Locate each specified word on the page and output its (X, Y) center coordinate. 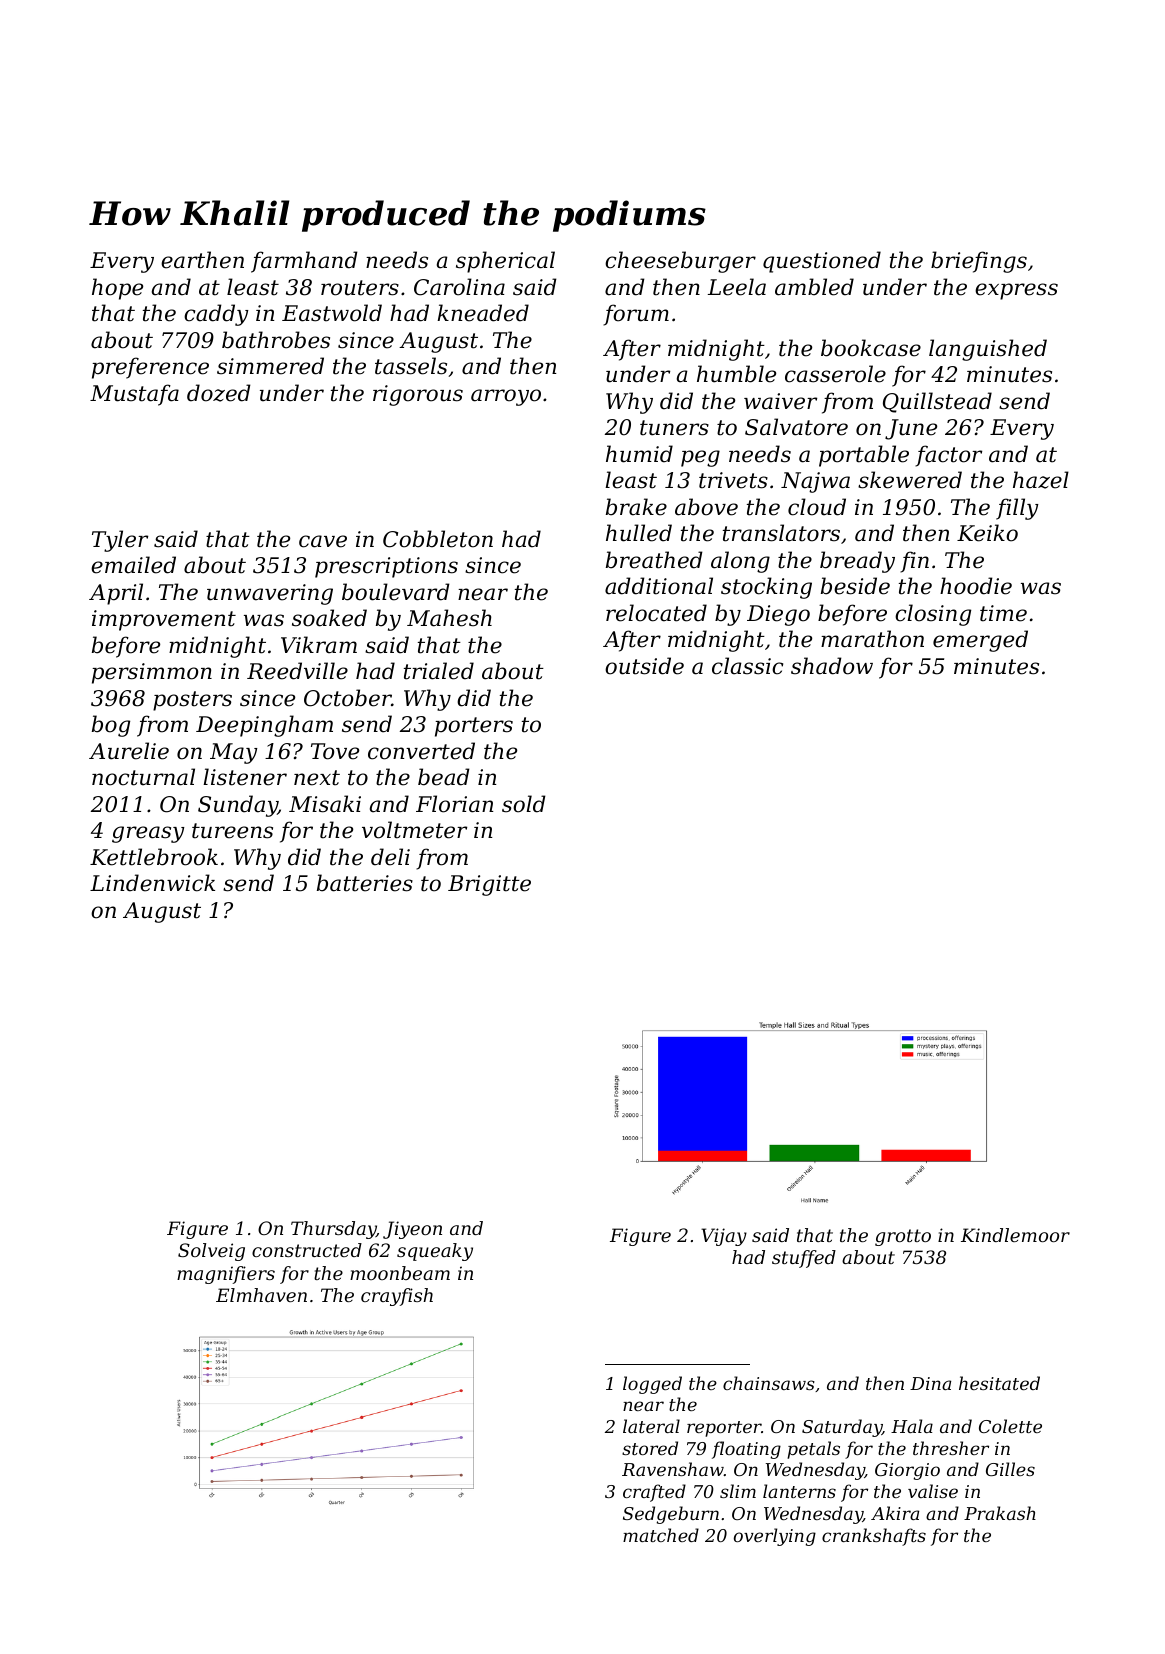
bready (857, 562)
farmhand (304, 262)
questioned (822, 262)
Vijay (724, 1237)
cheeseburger (680, 262)
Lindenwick (152, 883)
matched (661, 1535)
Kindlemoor (1015, 1235)
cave (323, 541)
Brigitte (489, 885)
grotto (903, 1237)
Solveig (211, 1252)
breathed (654, 560)
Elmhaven (261, 1295)
